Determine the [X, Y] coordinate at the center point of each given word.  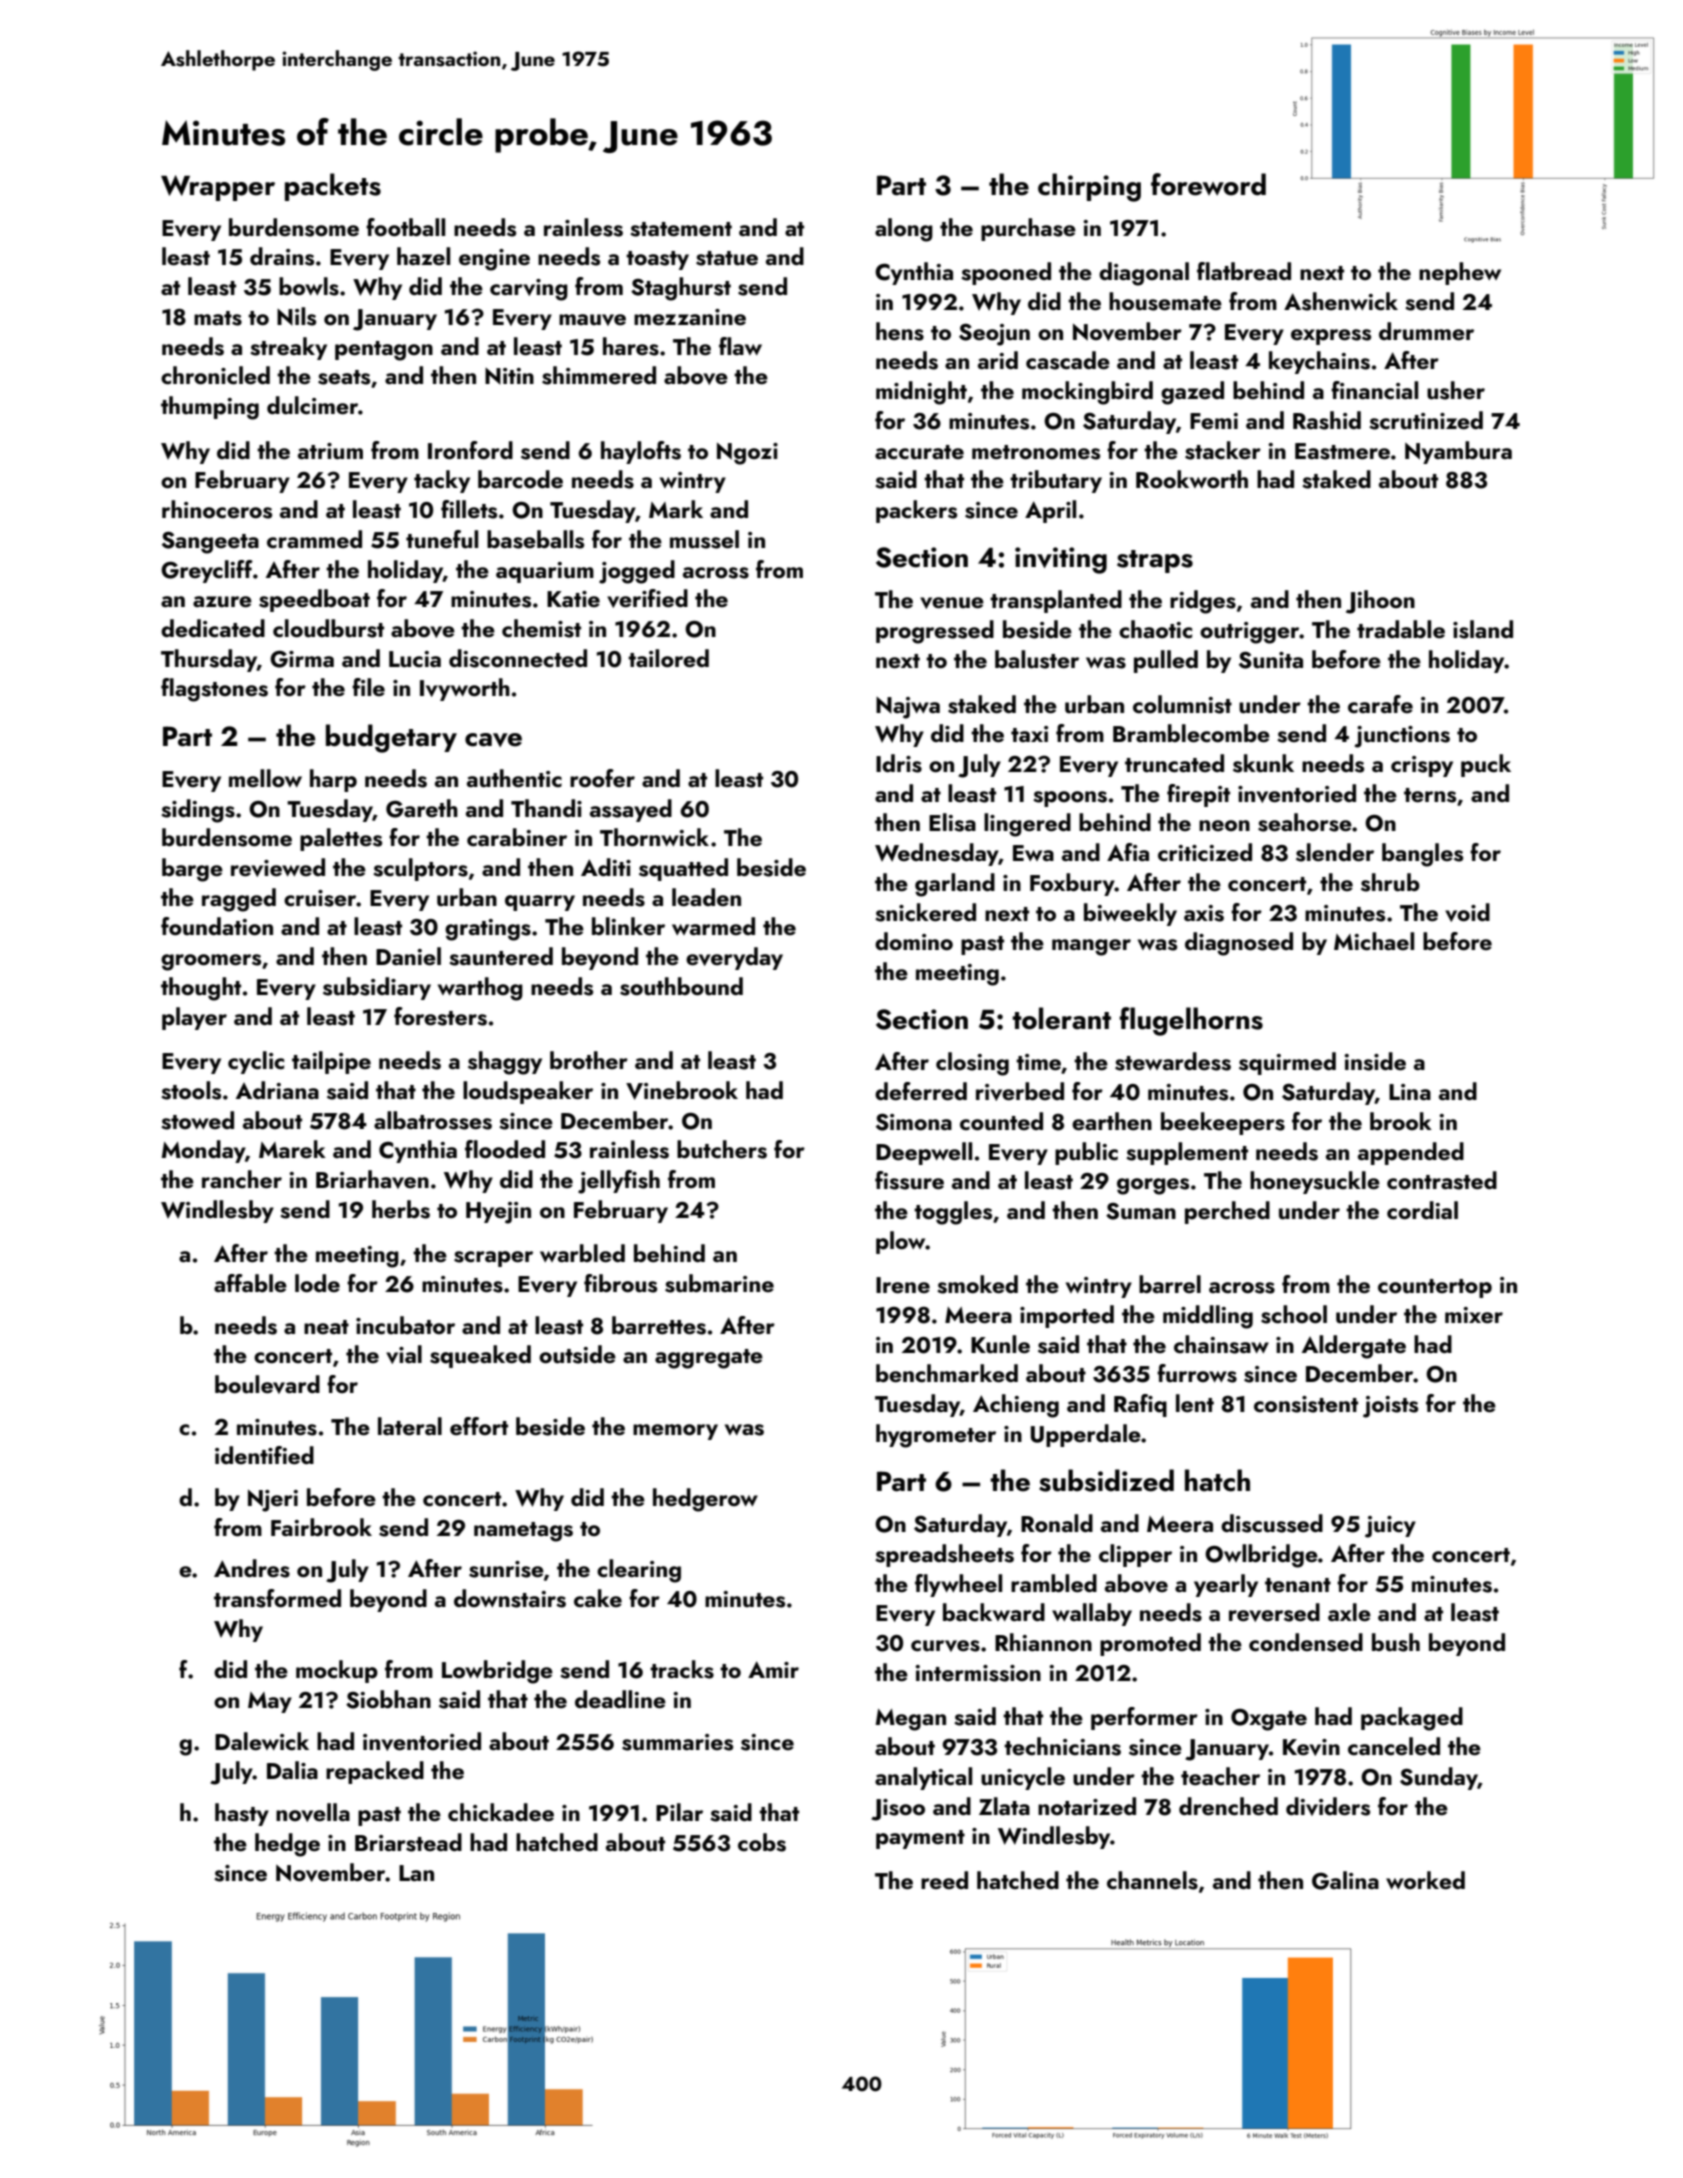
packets [333, 187]
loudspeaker [528, 1092]
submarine [719, 1283]
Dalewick [262, 1741]
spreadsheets [944, 1555]
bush [1396, 1642]
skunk [1263, 763]
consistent [1306, 1404]
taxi [1029, 734]
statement [681, 229]
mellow [265, 778]
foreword [1208, 184]
